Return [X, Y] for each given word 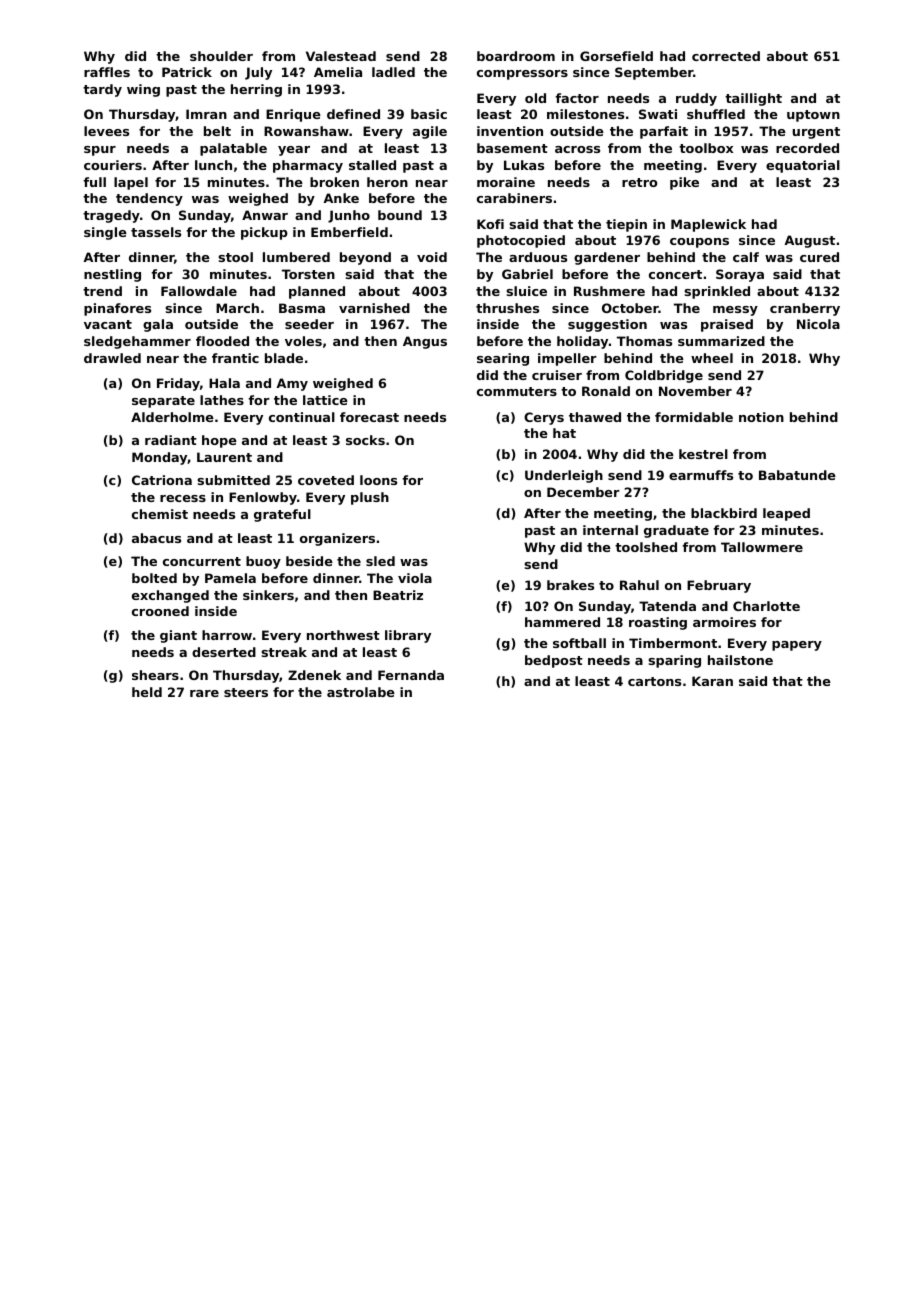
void [432, 257]
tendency [149, 199]
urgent [816, 133]
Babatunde [797, 475]
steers [246, 692]
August [809, 241]
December [583, 492]
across [577, 149]
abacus [156, 538]
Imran [206, 114]
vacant [108, 324]
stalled [372, 165]
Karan [712, 681]
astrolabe [361, 692]
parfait [664, 132]
